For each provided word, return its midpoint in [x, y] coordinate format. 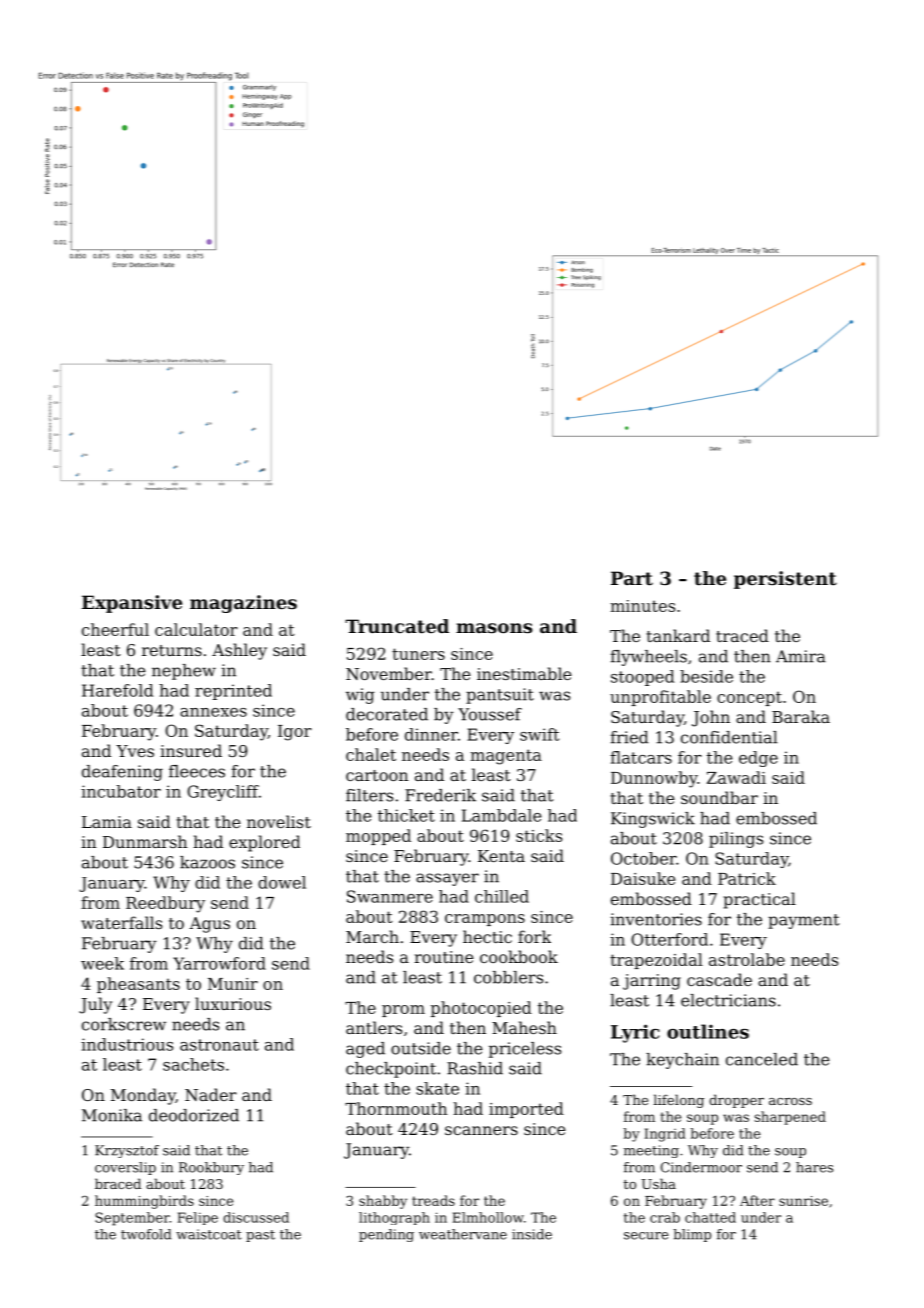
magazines [243, 604]
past [260, 1236]
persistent [785, 580]
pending [386, 1235]
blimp [692, 1235]
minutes [642, 606]
